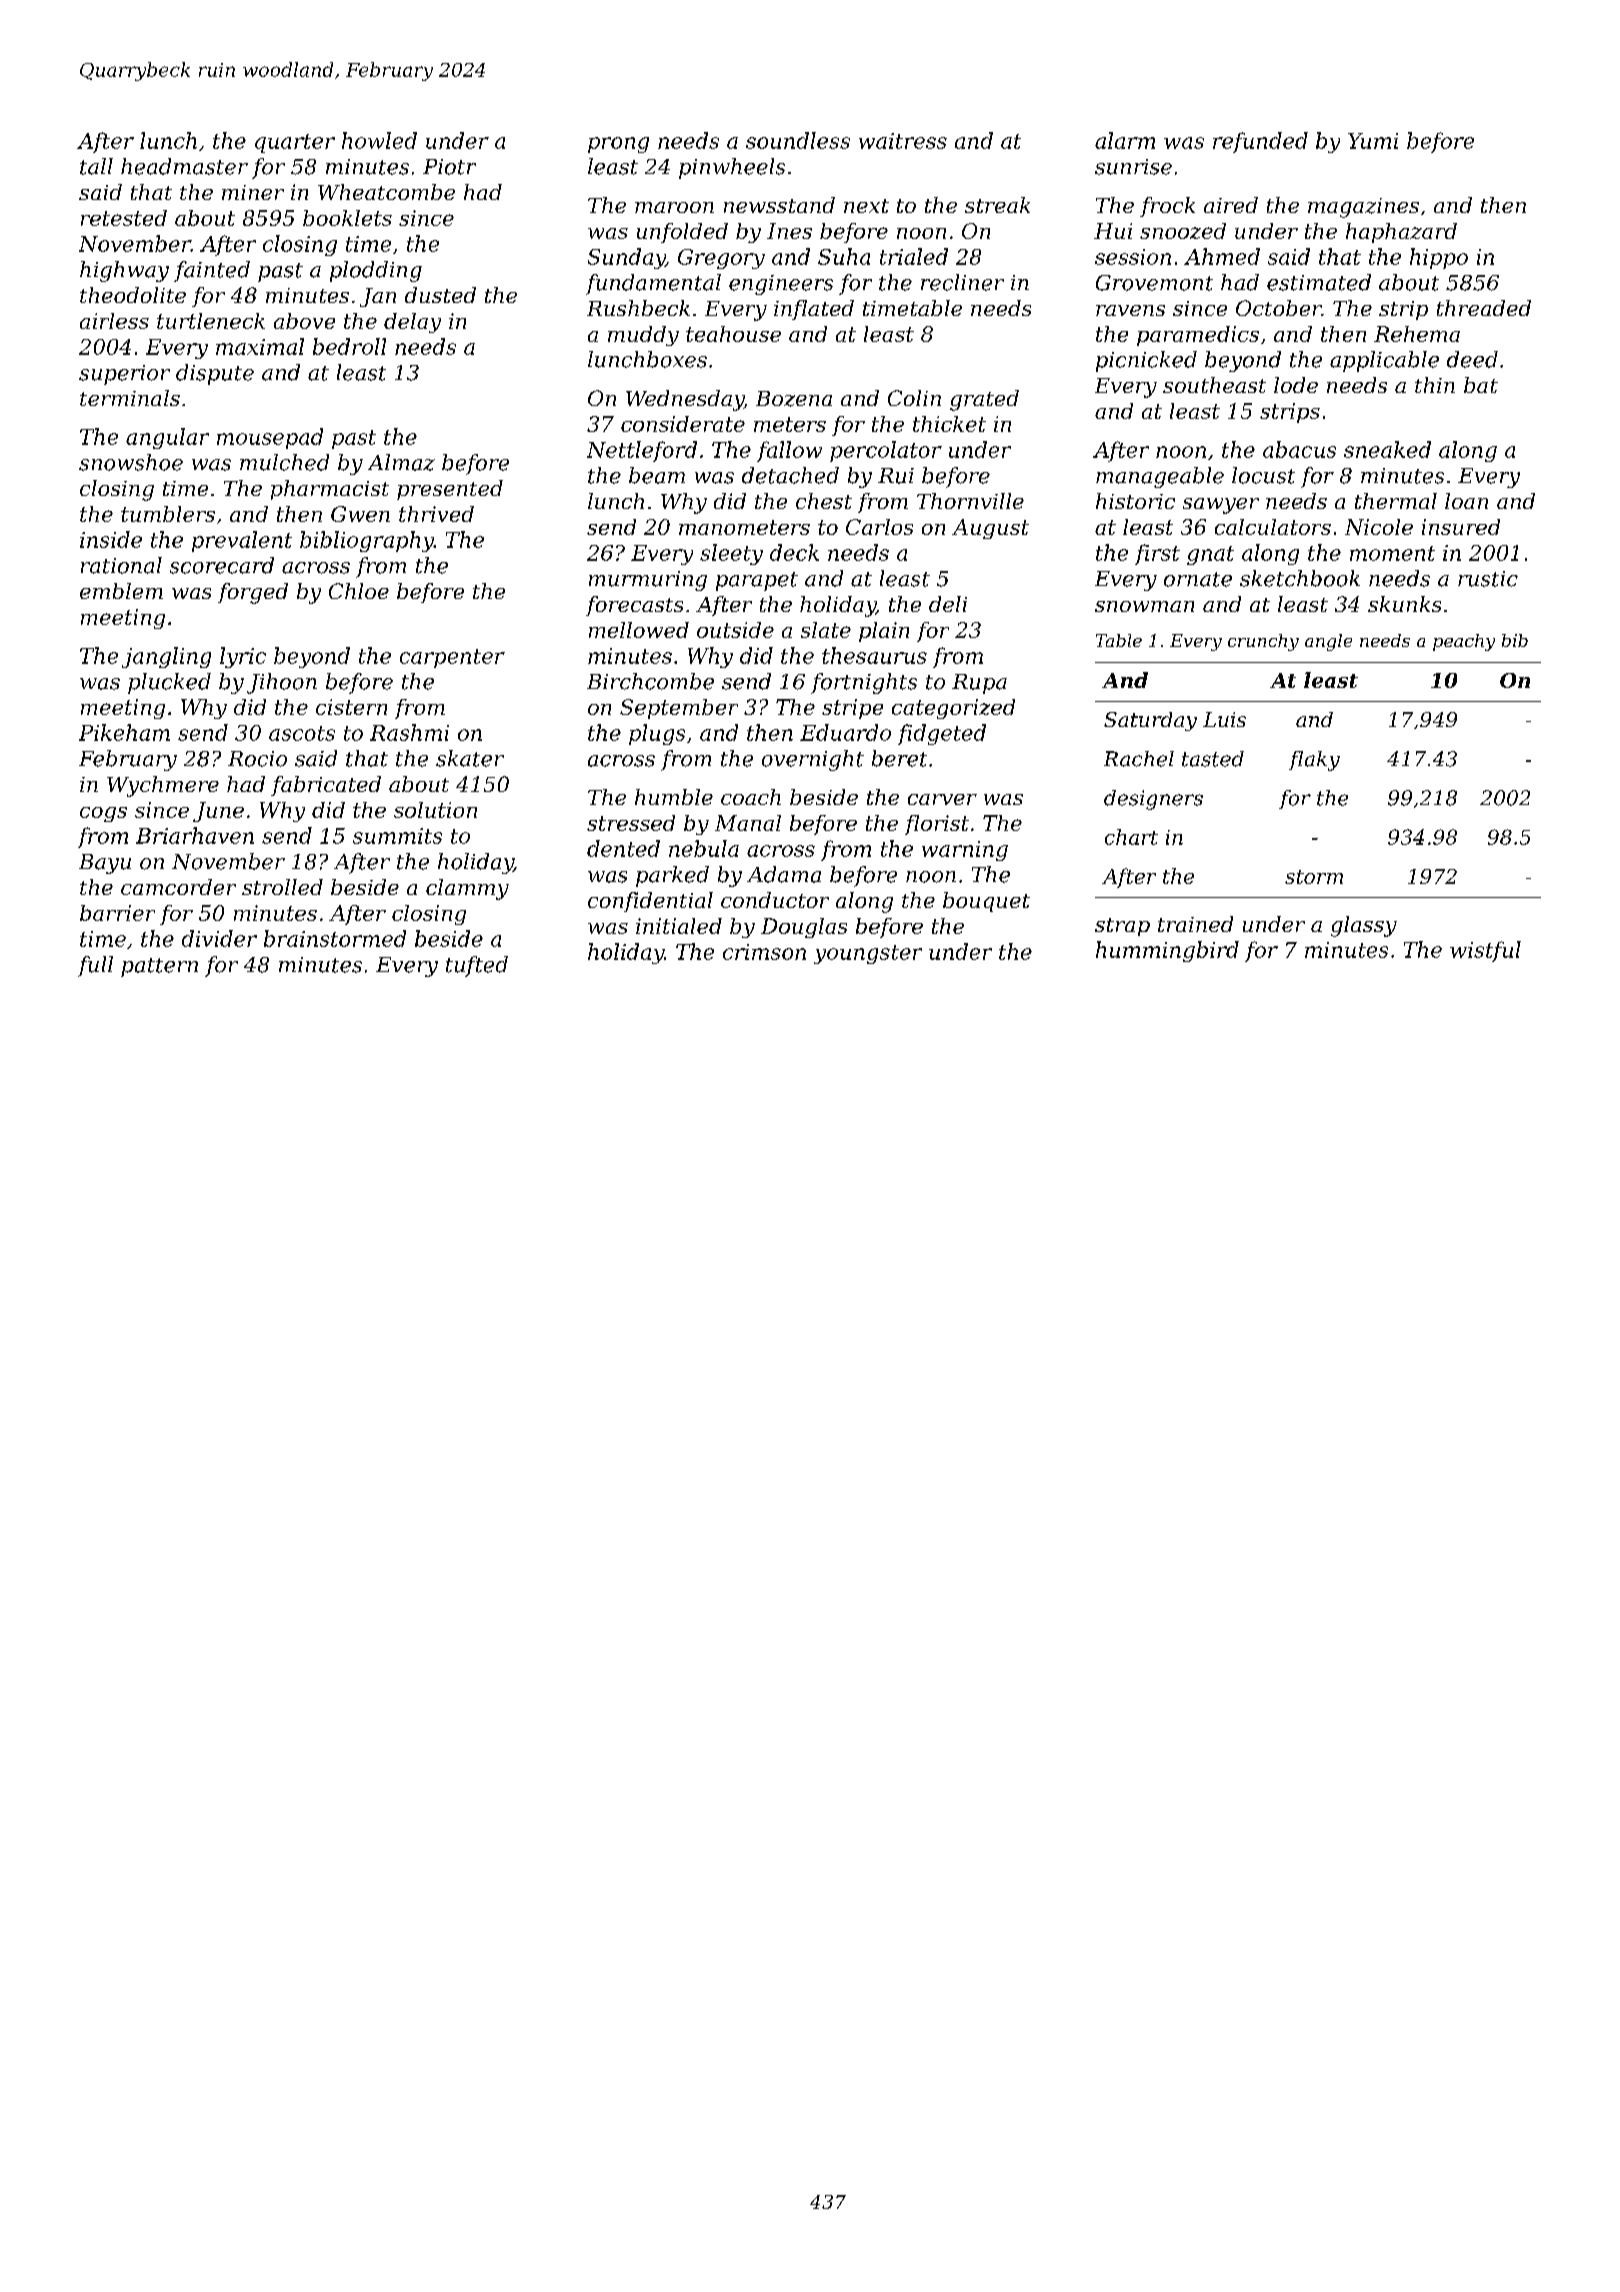  I want to click on mulched, so click(284, 462).
